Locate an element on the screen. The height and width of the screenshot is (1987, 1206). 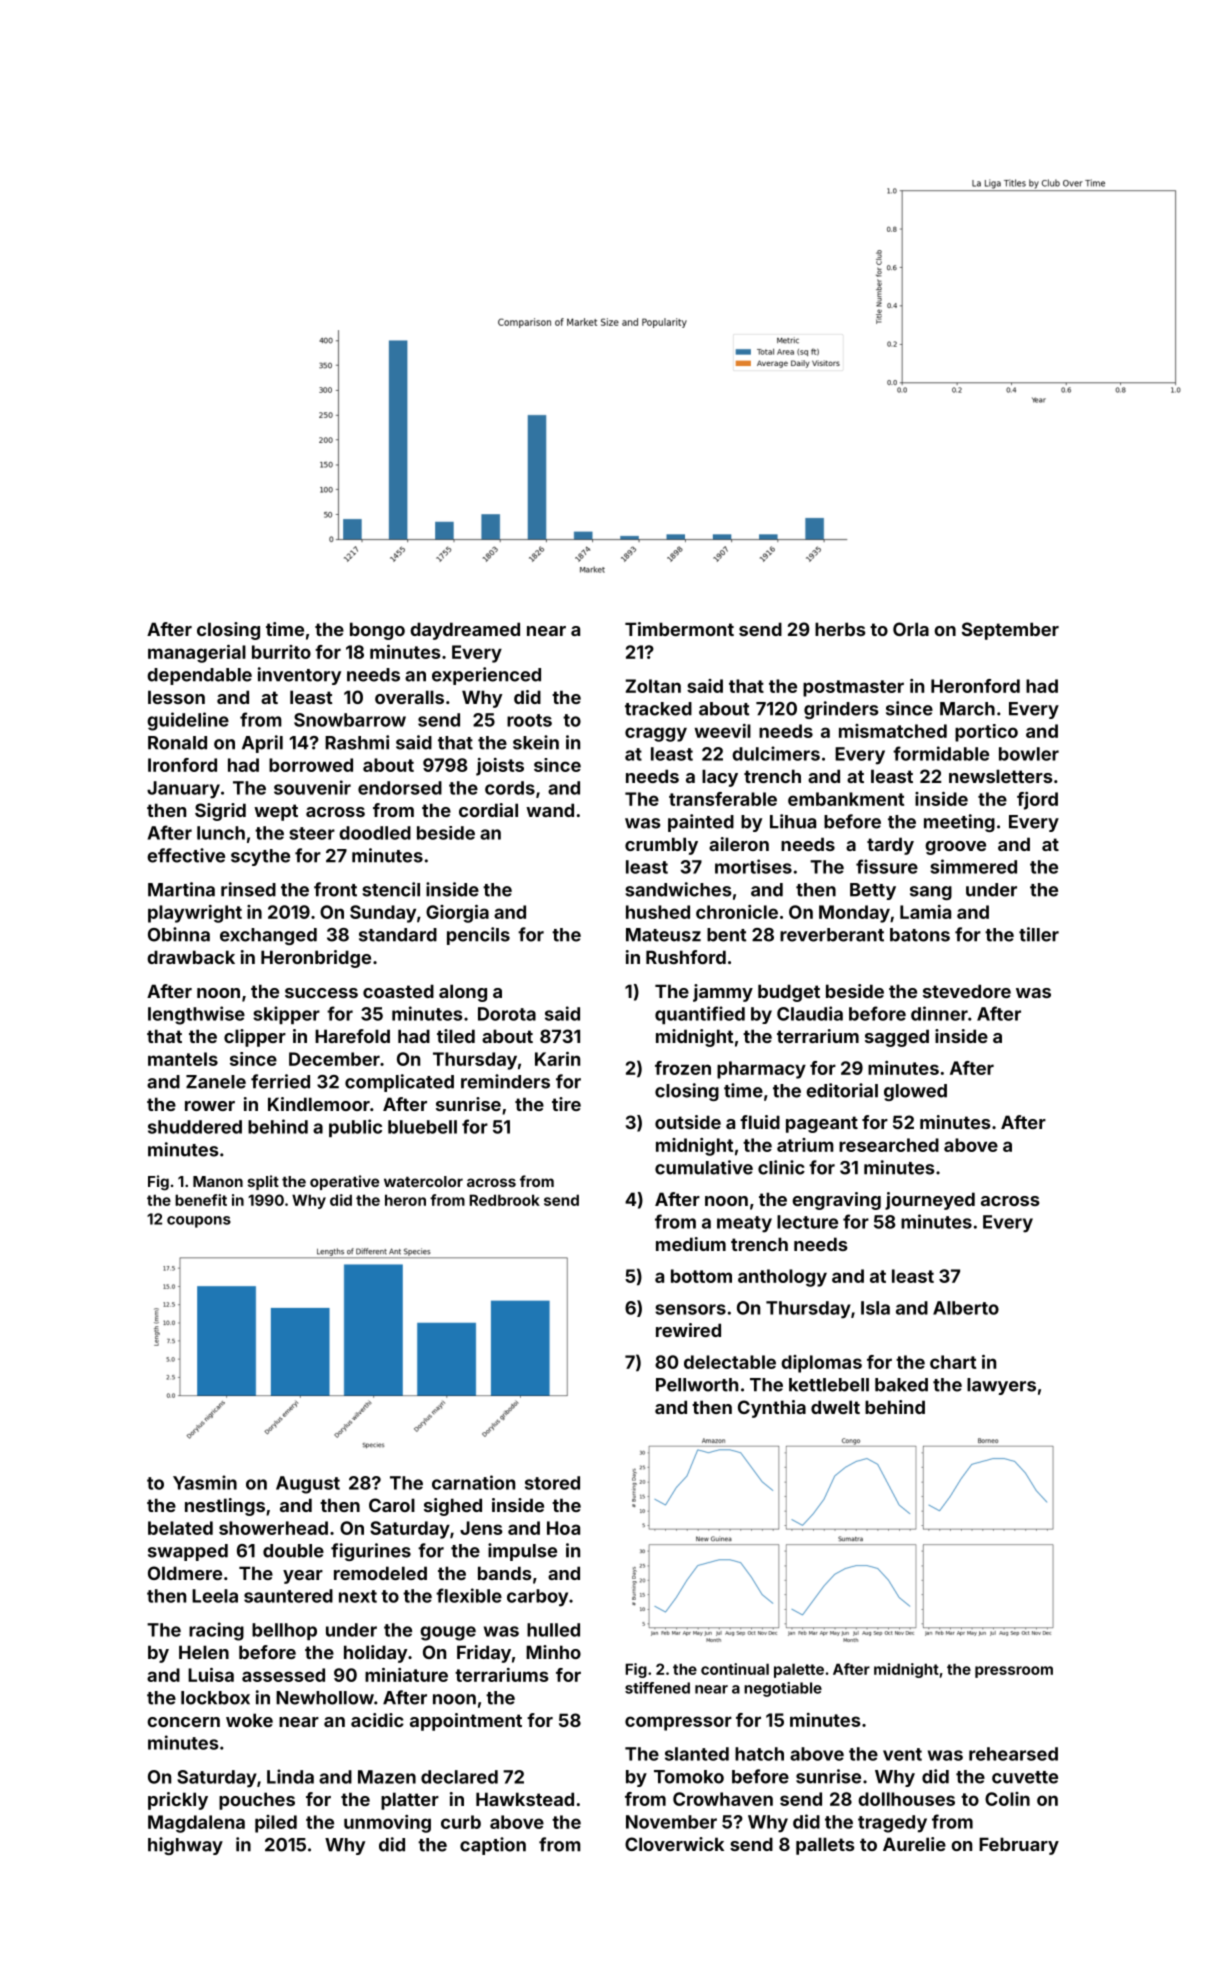
simmered is located at coordinates (973, 866).
